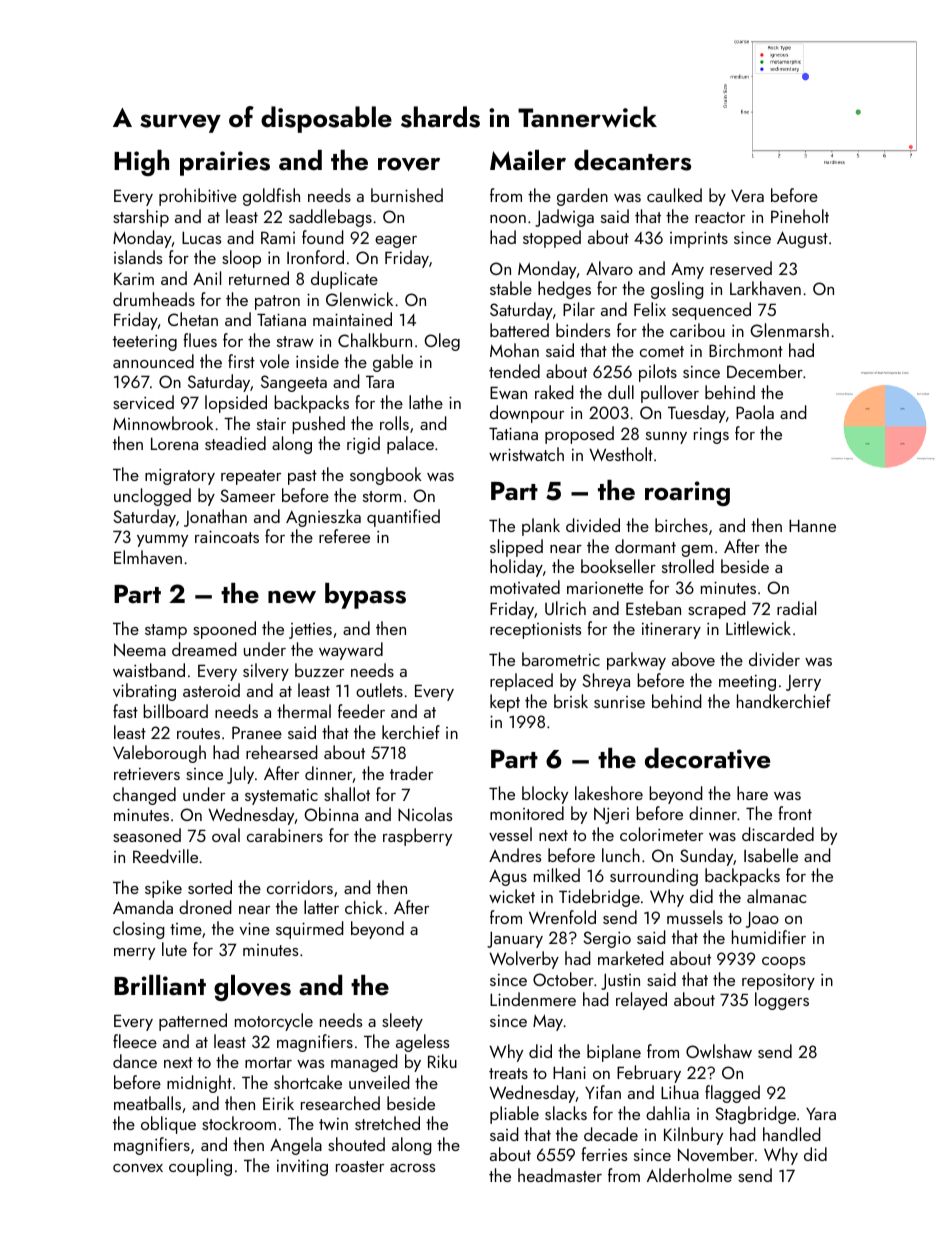  Describe the element at coordinates (281, 797) in the document. I see `systematic` at that location.
